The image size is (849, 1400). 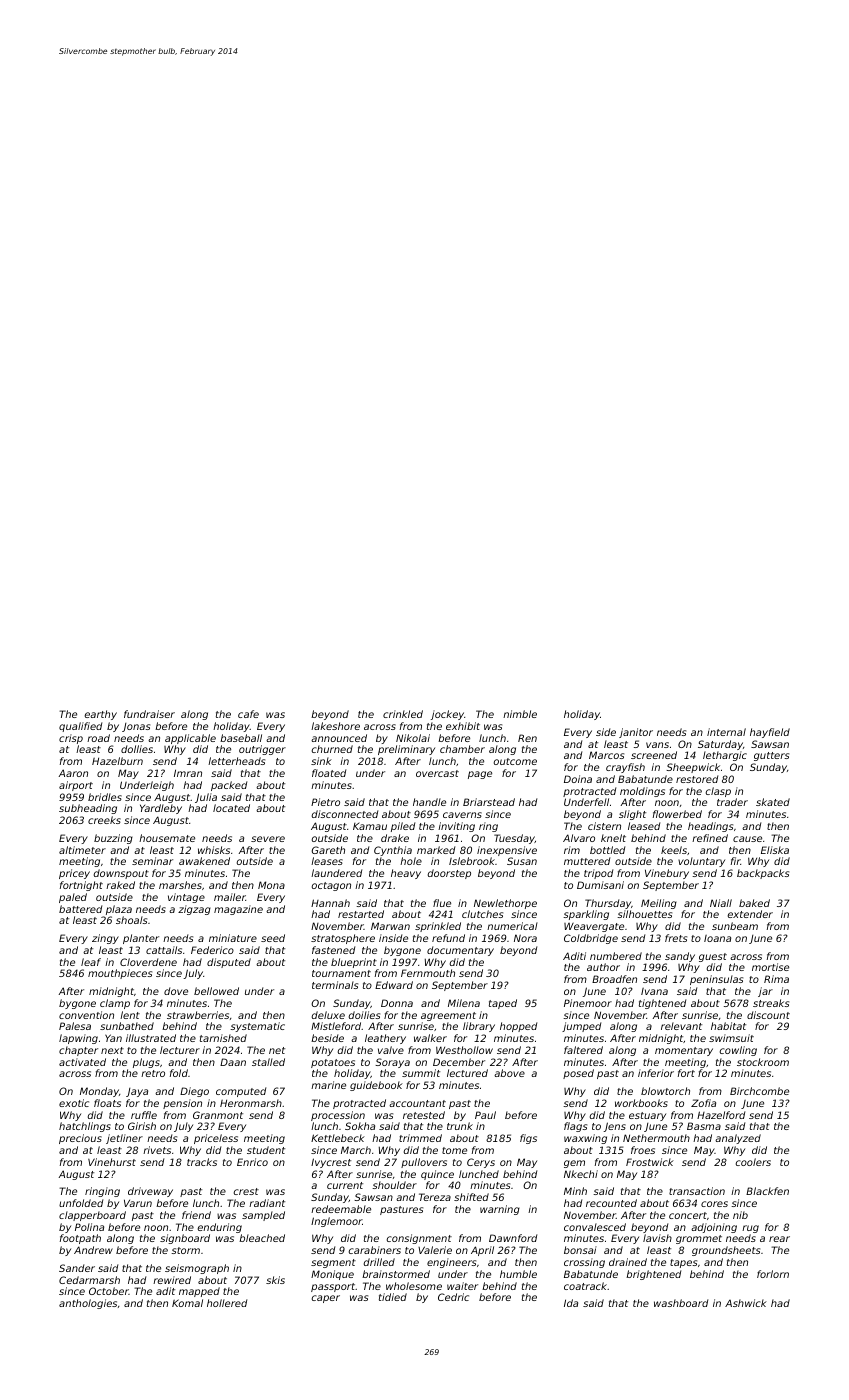 What do you see at coordinates (397, 1003) in the screenshot?
I see `Donna` at bounding box center [397, 1003].
